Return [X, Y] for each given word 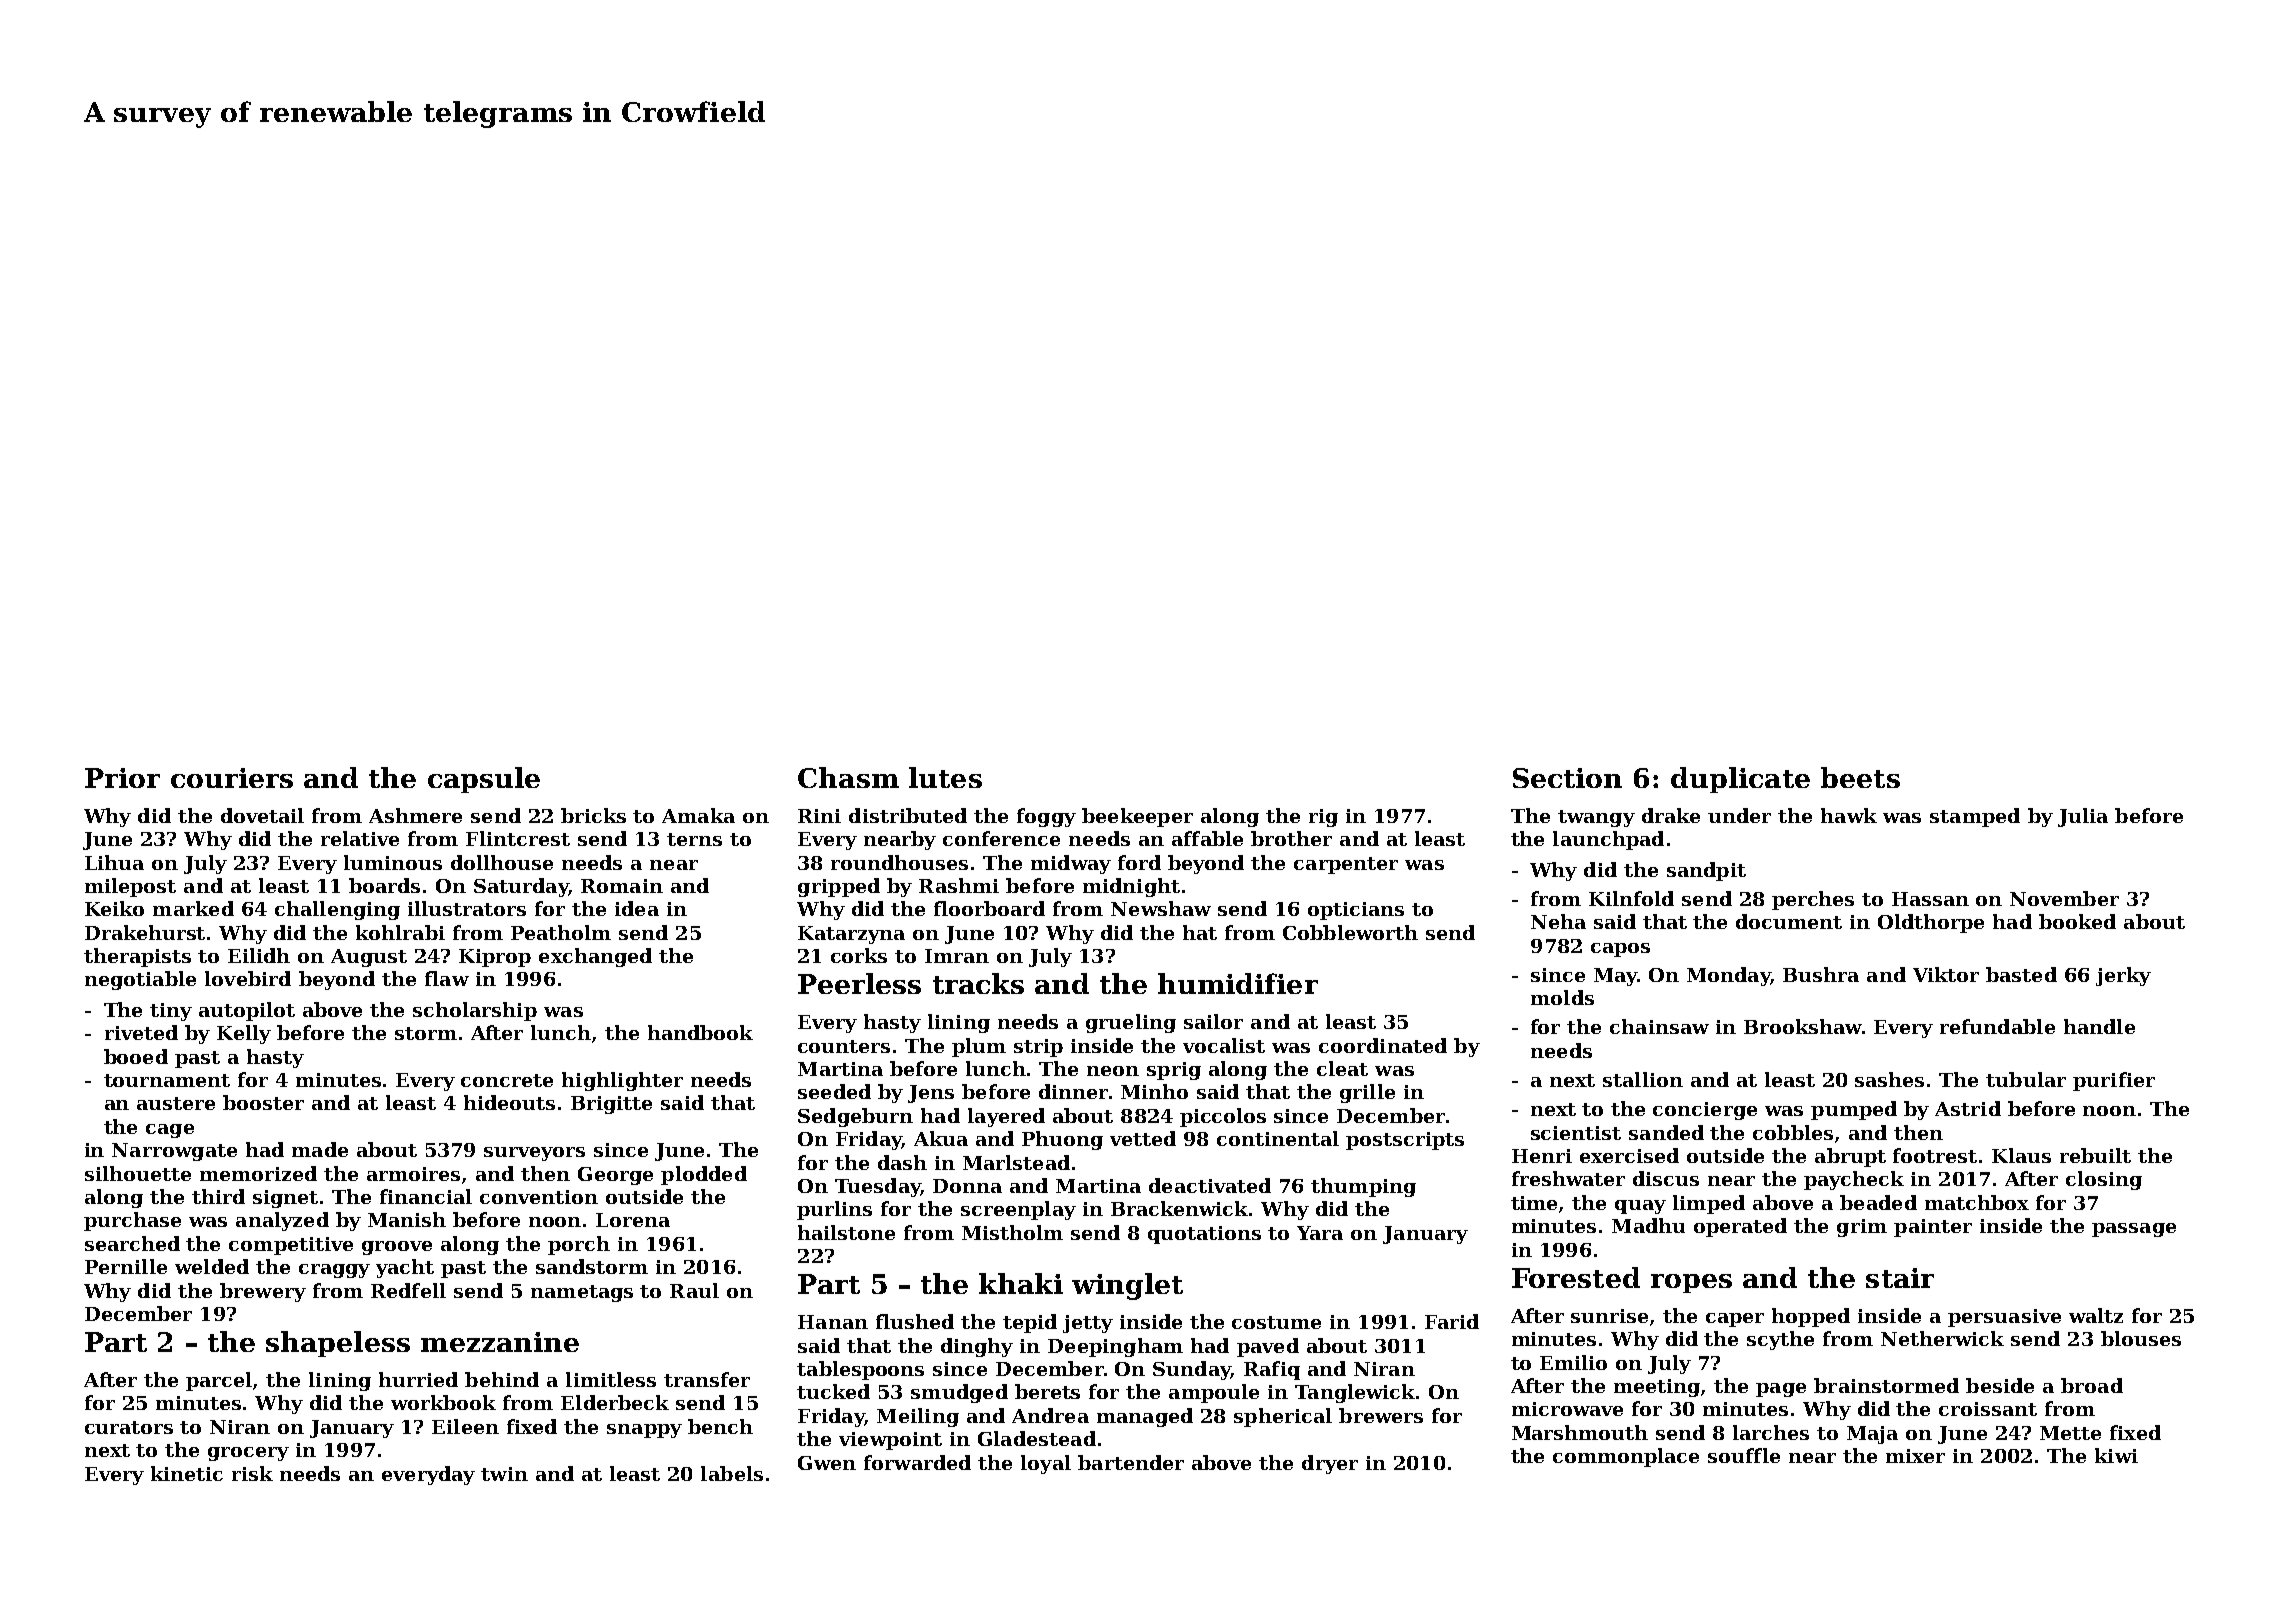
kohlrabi [400, 932]
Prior [122, 778]
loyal [1046, 1464]
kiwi [2116, 1455]
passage [2134, 1230]
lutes [945, 777]
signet [285, 1199]
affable [1207, 838]
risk [252, 1473]
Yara [1320, 1233]
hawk [1849, 815]
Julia [2083, 817]
